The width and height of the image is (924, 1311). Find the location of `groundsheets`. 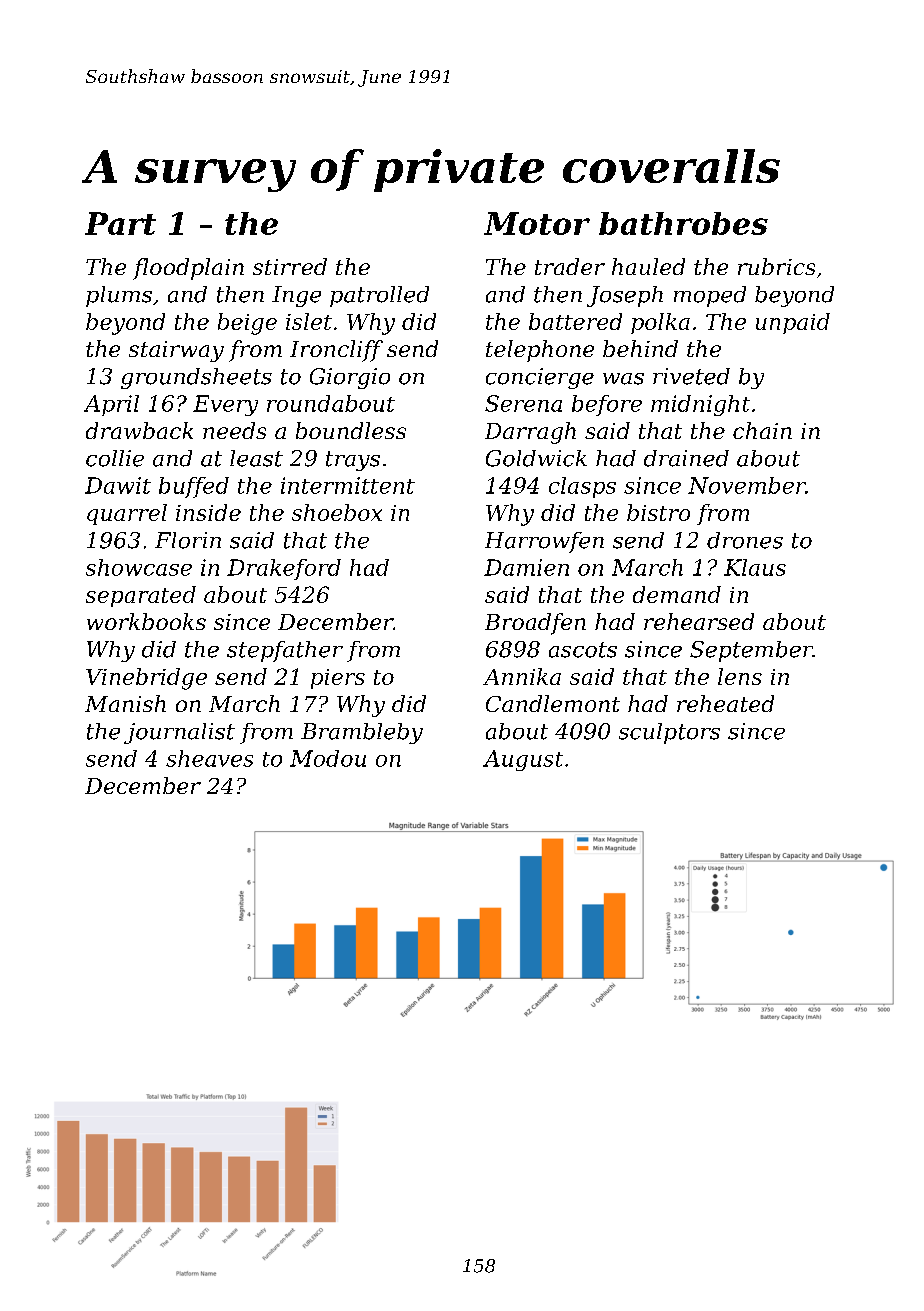

groundsheets is located at coordinates (196, 378).
